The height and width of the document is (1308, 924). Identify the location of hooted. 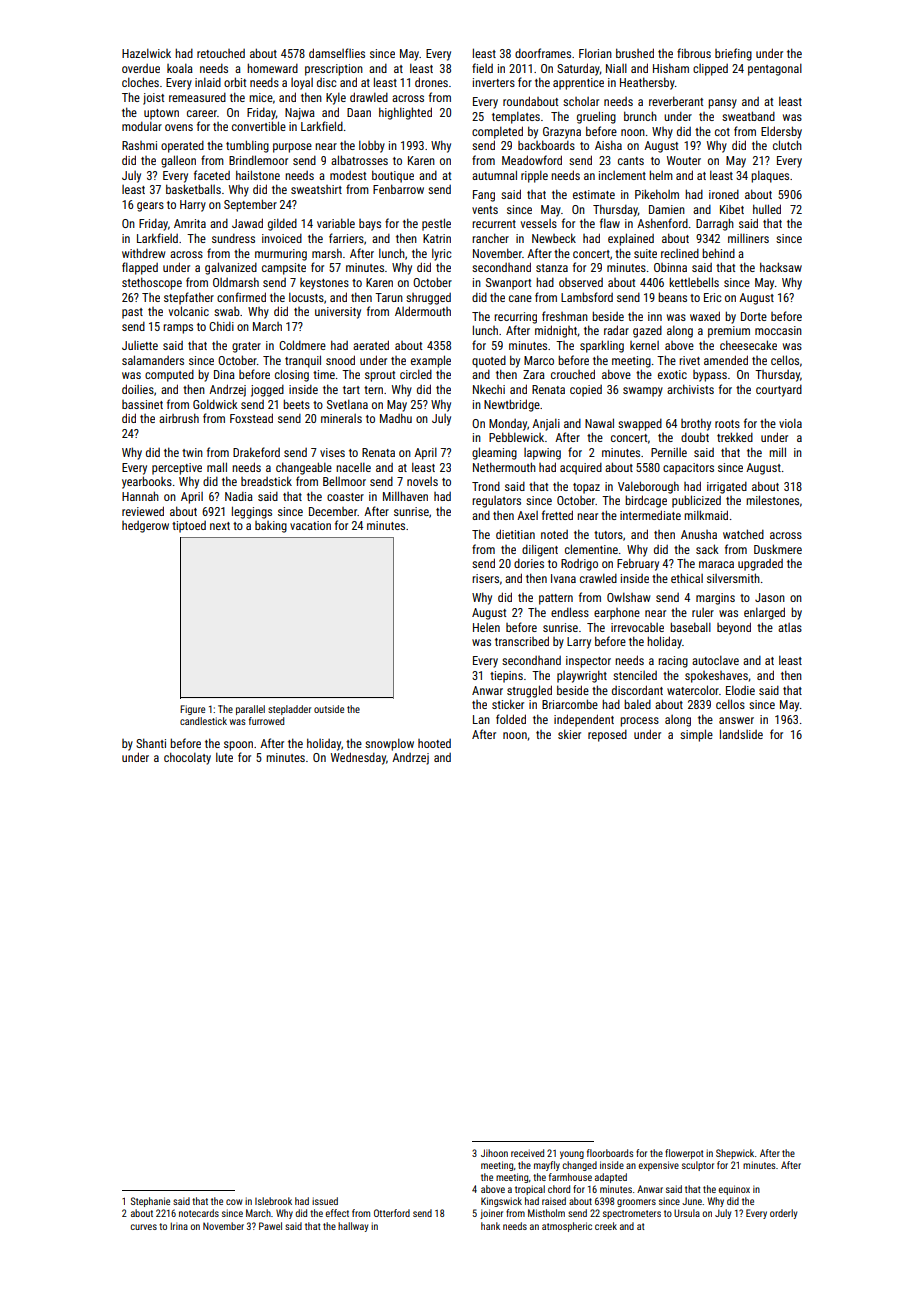
(434, 743).
